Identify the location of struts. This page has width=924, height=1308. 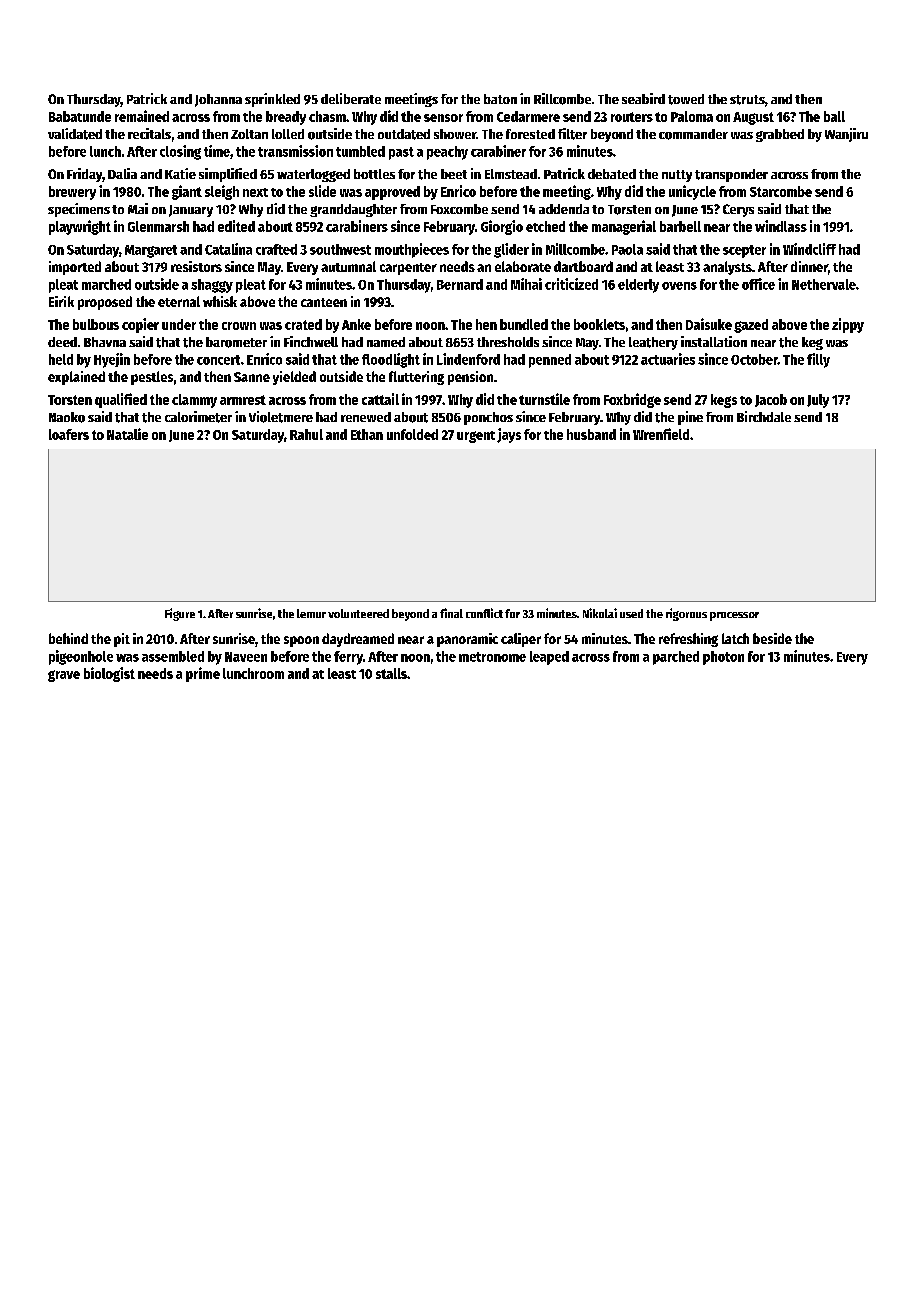
(747, 100).
